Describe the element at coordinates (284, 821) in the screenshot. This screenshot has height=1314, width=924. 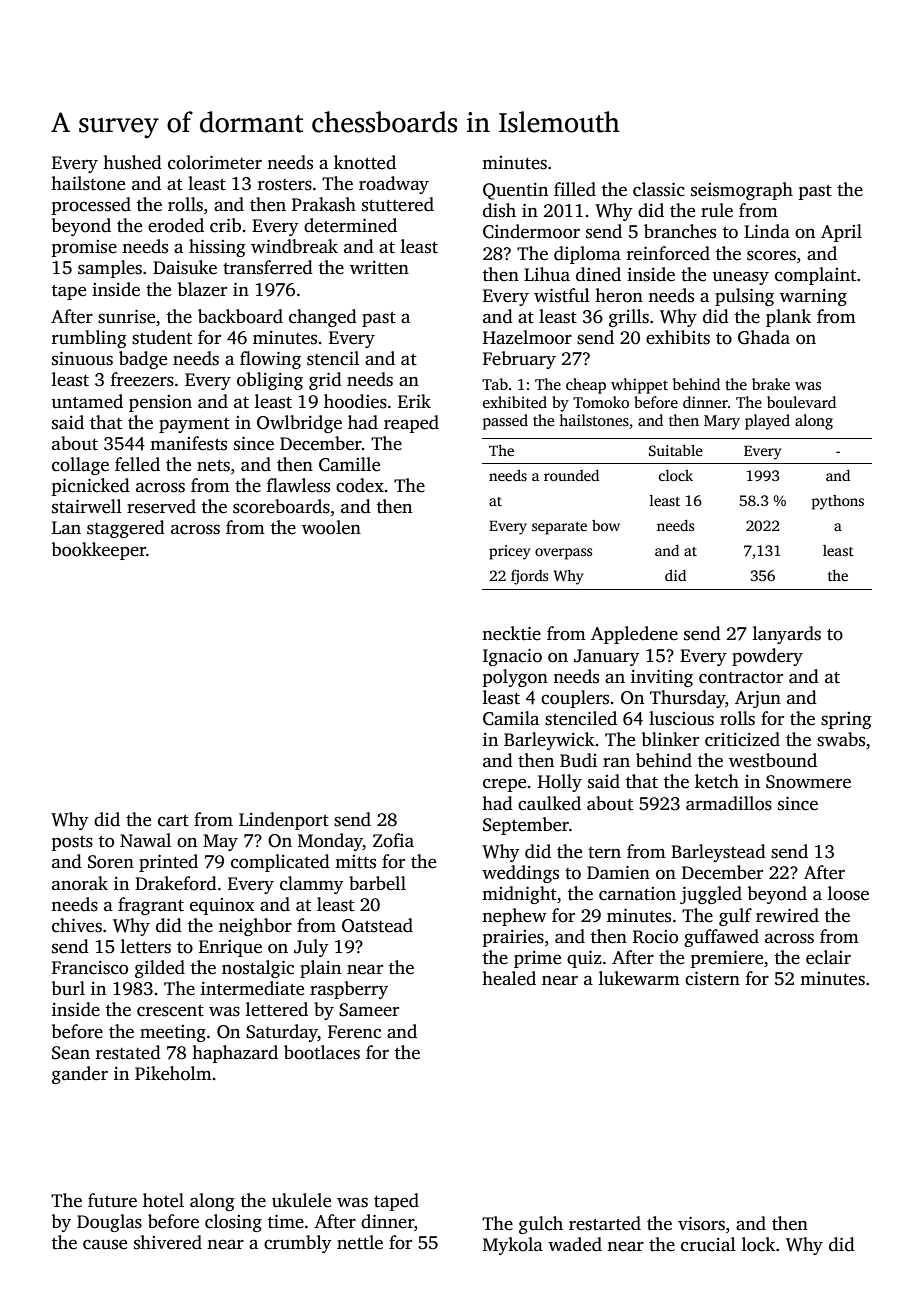
I see `Lindenport` at that location.
